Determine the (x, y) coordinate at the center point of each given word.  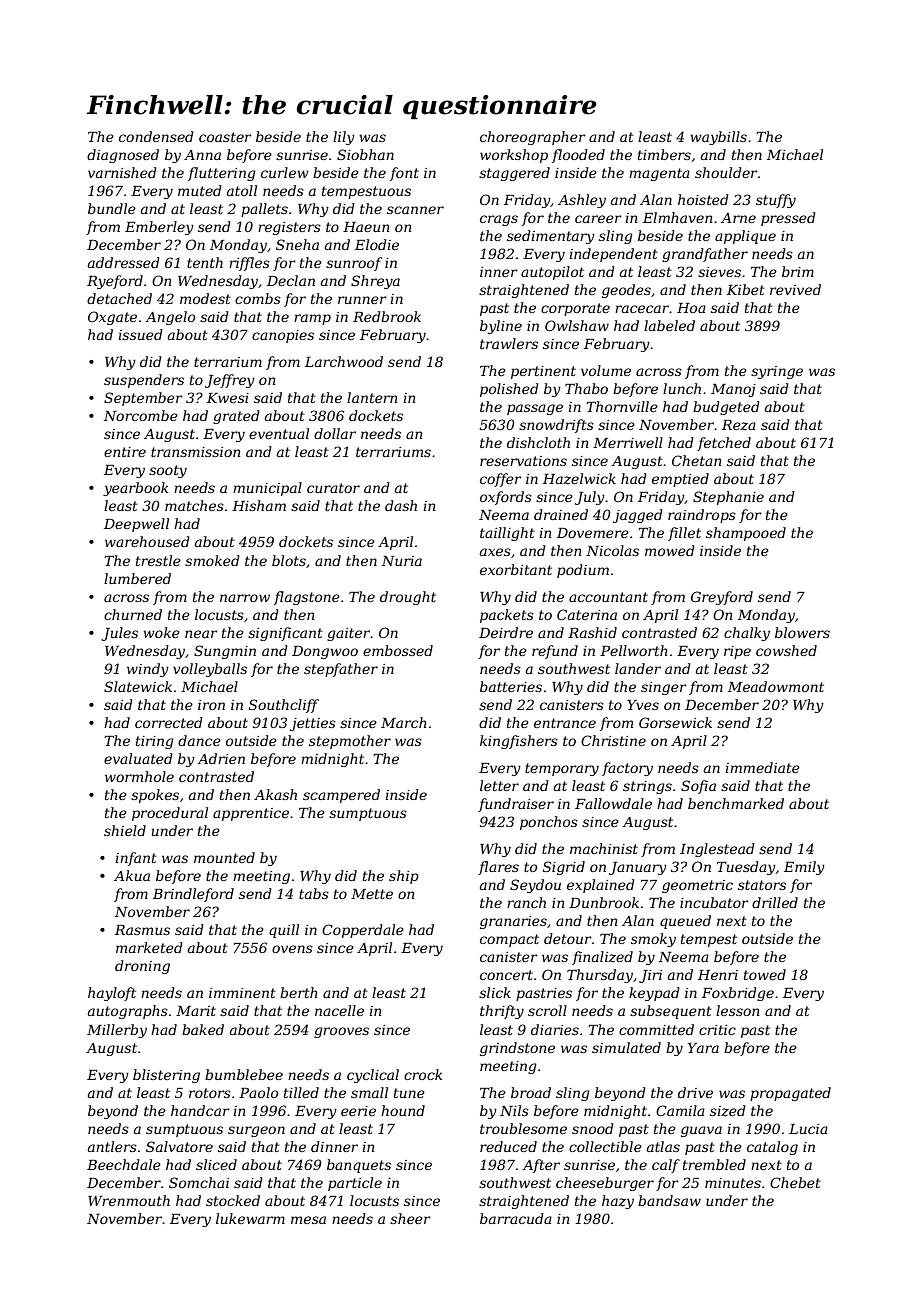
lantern (372, 397)
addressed (124, 262)
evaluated (138, 758)
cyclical (373, 1076)
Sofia (698, 787)
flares (498, 868)
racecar (642, 309)
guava (701, 1131)
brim (798, 271)
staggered (514, 174)
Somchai (199, 1182)
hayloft (112, 994)
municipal (267, 489)
